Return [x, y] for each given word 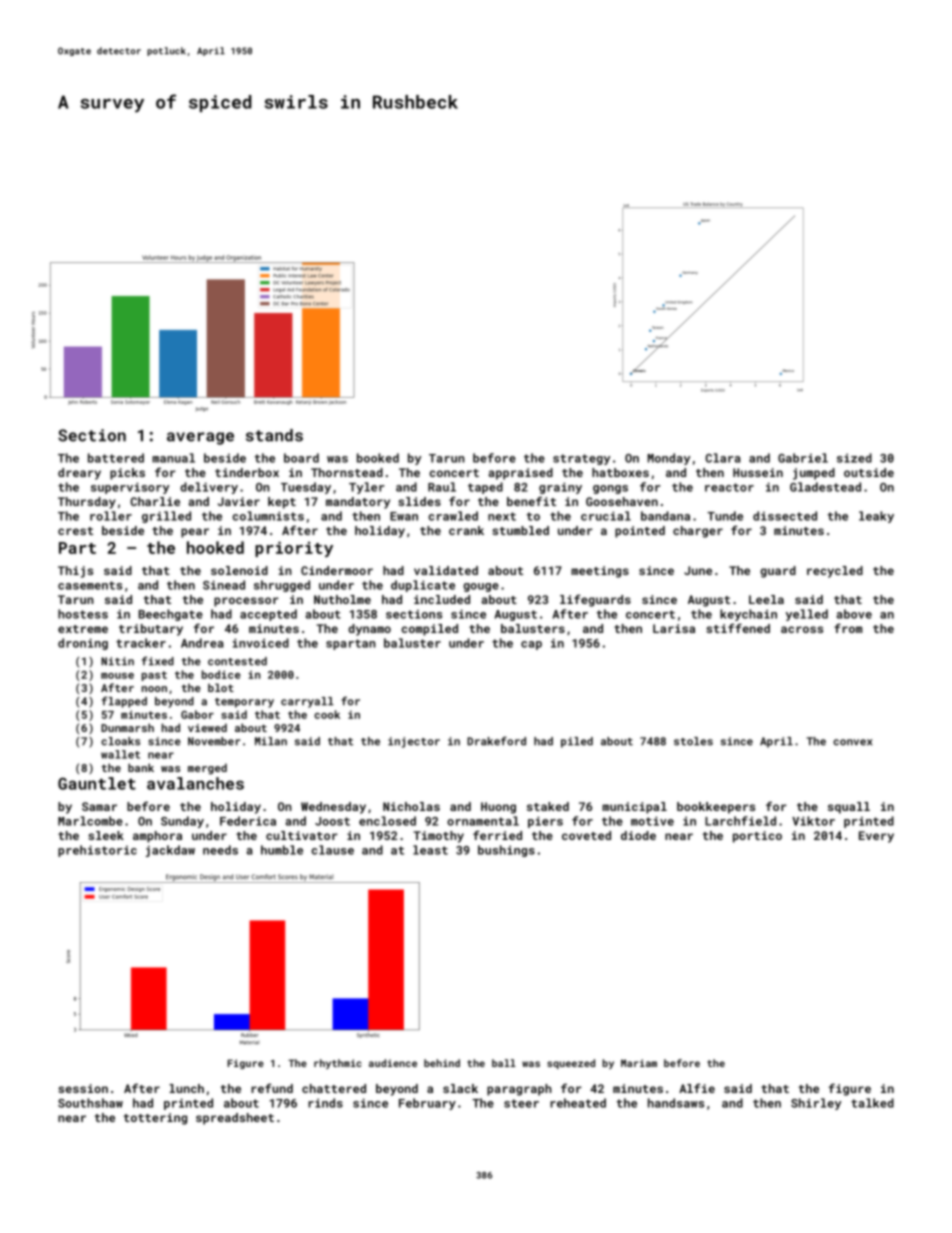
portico [757, 837]
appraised [520, 474]
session [83, 1088]
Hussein [758, 472]
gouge [481, 587]
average [200, 438]
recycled [835, 572]
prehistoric [97, 851]
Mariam [639, 1063]
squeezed [571, 1064]
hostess [83, 614]
